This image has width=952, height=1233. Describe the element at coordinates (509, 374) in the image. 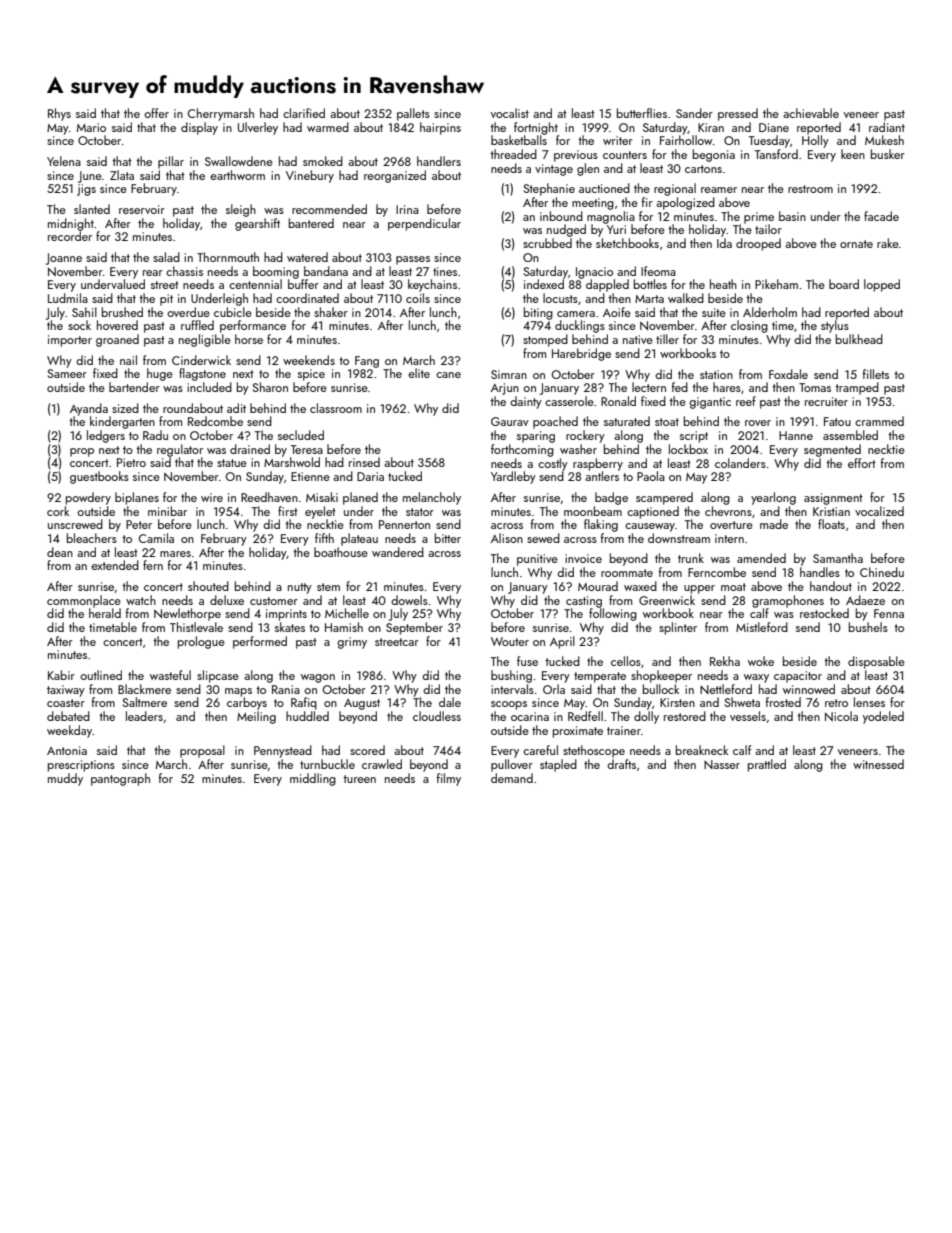

I see `Simran` at that location.
